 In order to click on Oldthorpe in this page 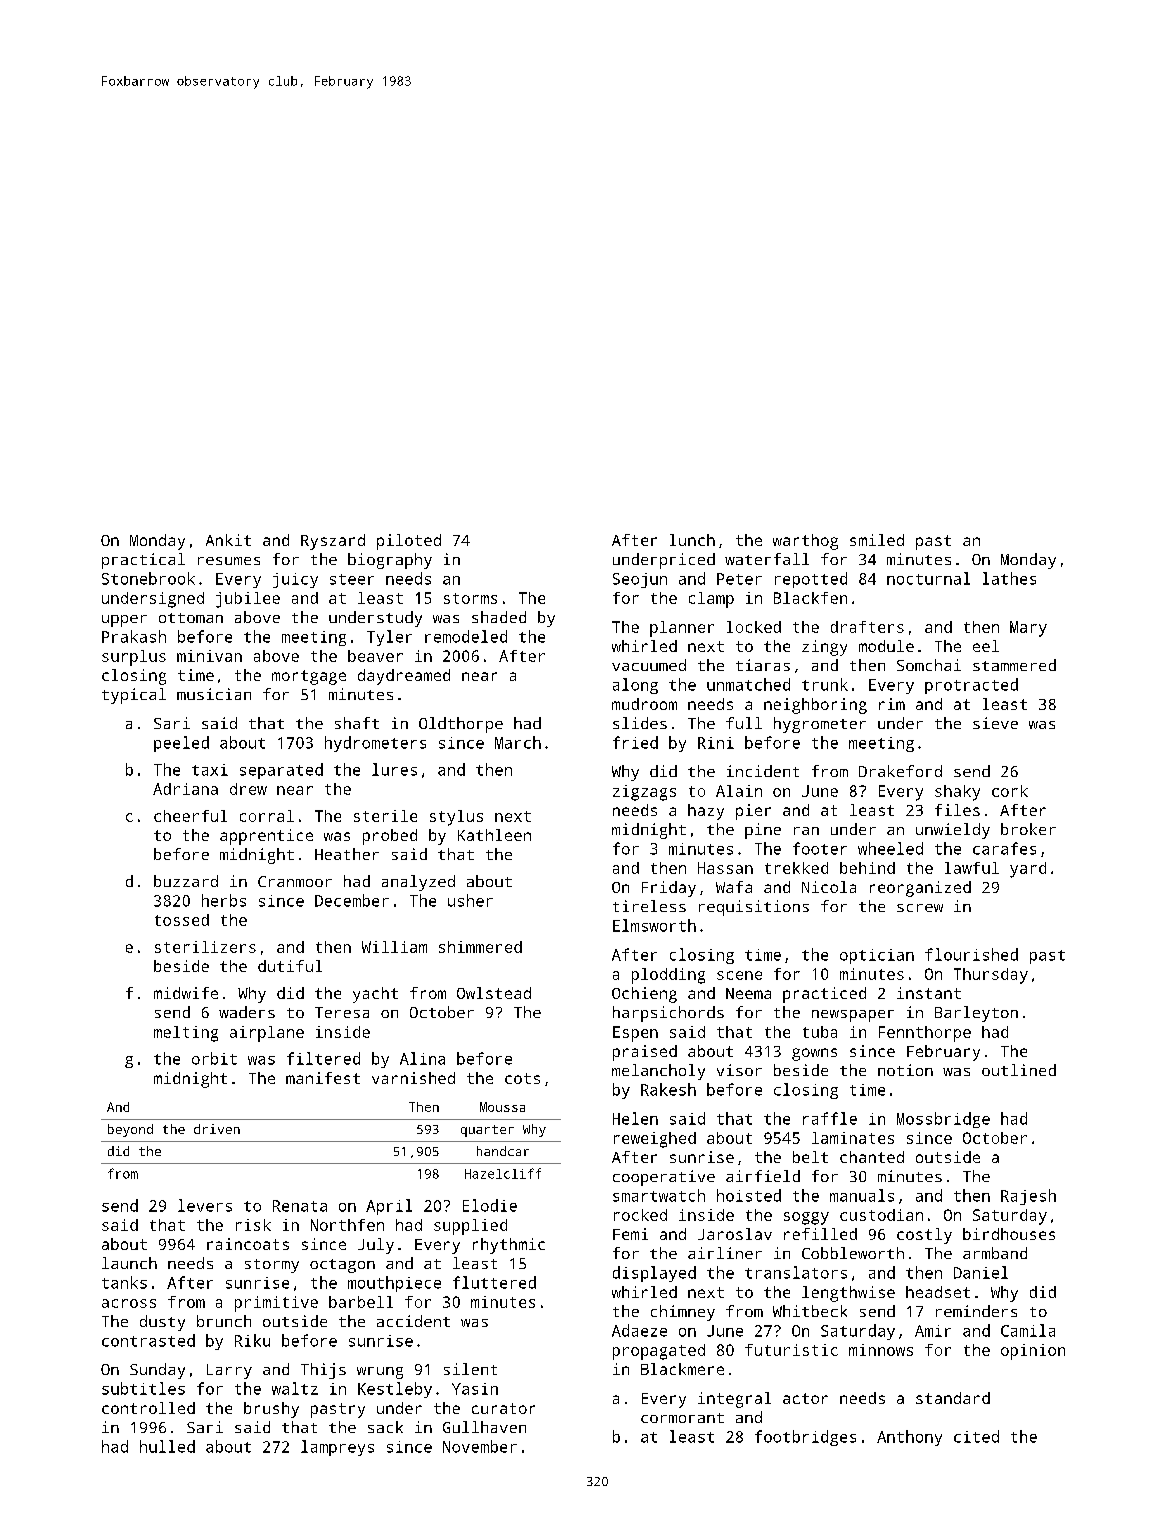, I will do `click(461, 725)`.
